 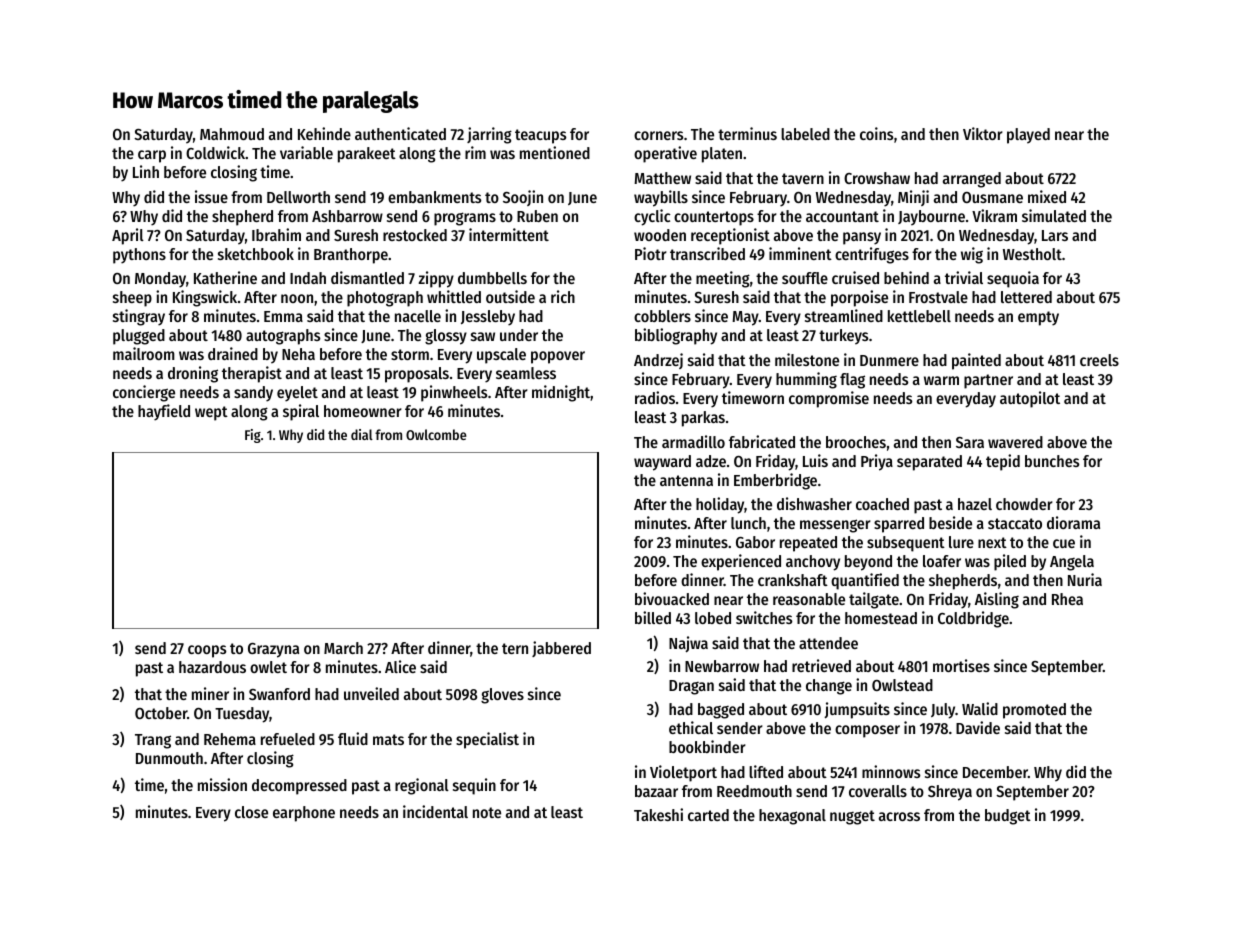 I want to click on jarring, so click(x=489, y=135).
